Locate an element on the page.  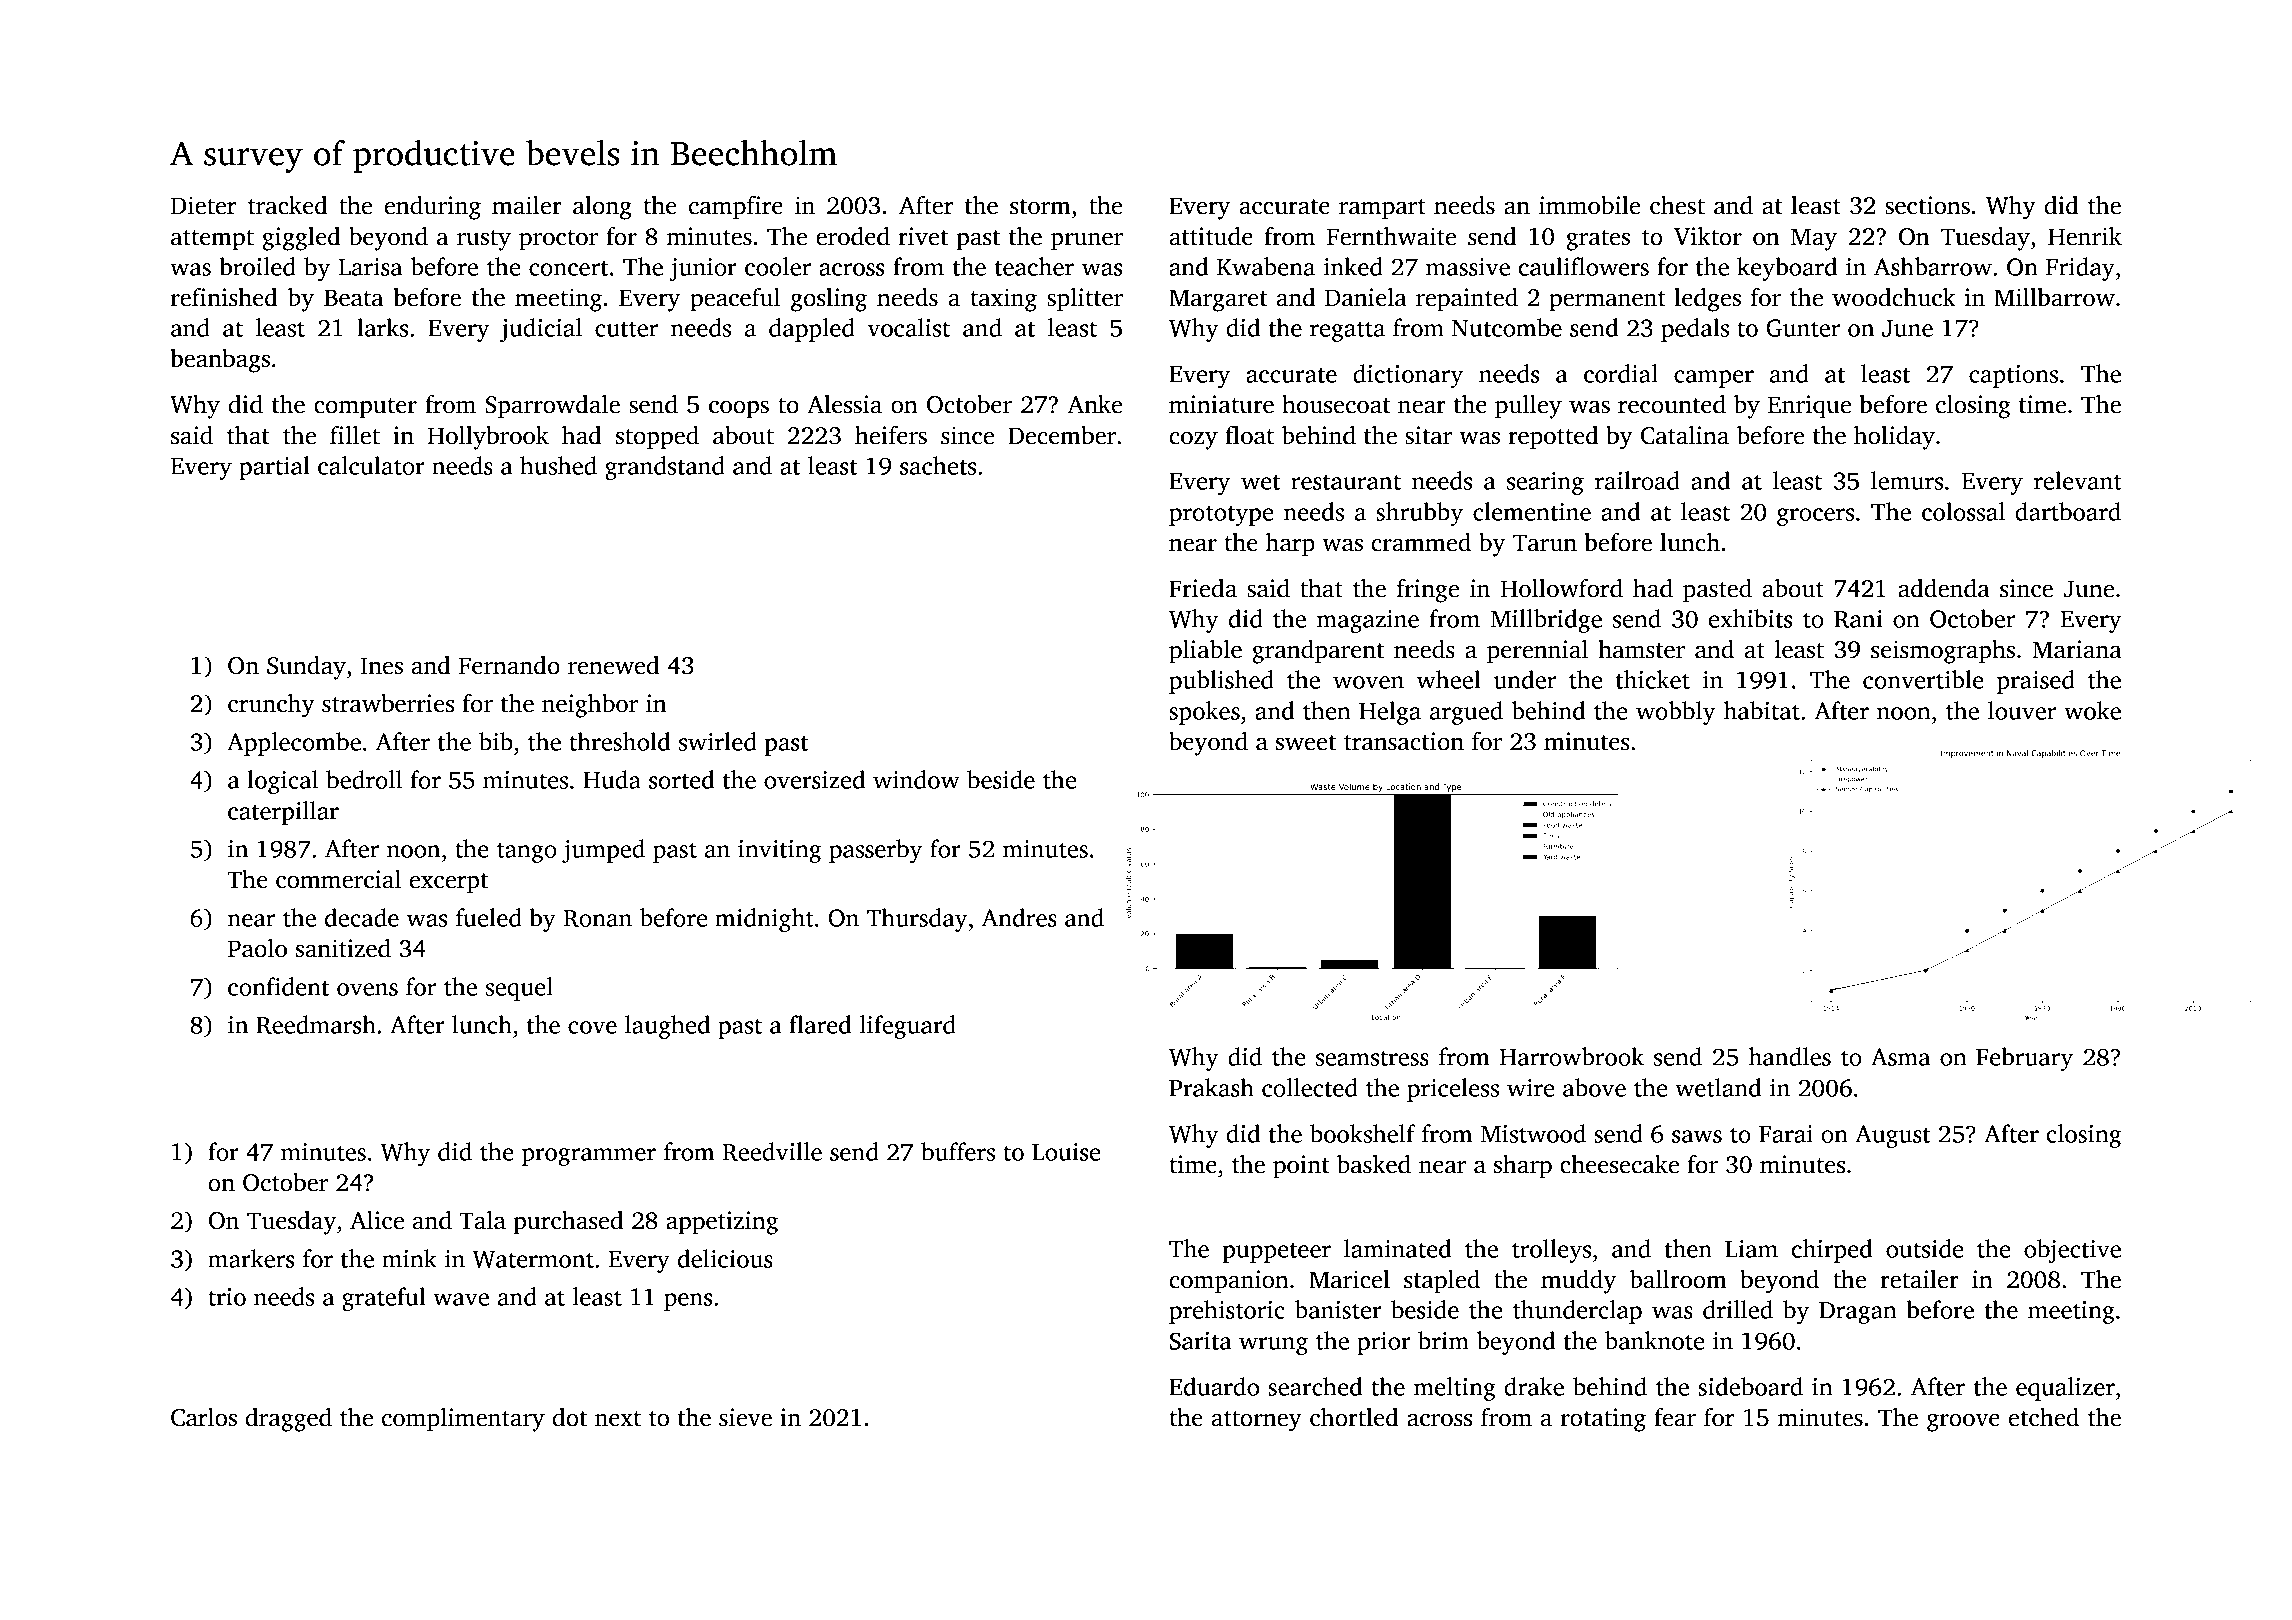
Reedmarsh is located at coordinates (316, 1024).
